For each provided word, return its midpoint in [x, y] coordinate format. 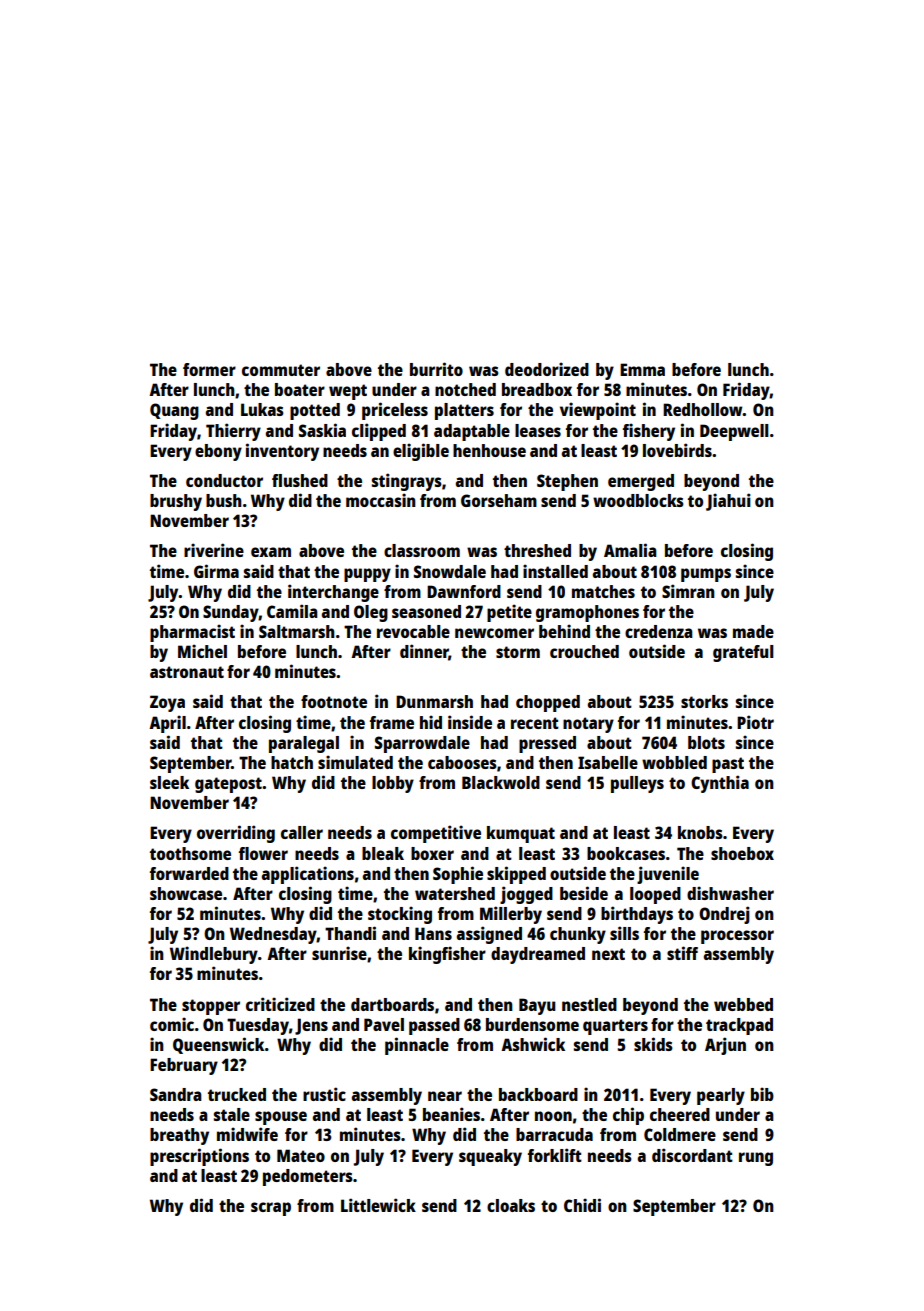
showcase [186, 893]
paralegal [304, 744]
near [445, 1096]
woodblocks [638, 500]
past [728, 765]
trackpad [739, 1026]
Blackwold [501, 782]
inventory [282, 452]
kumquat [521, 834]
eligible [421, 452]
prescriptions [199, 1157]
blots [706, 742]
